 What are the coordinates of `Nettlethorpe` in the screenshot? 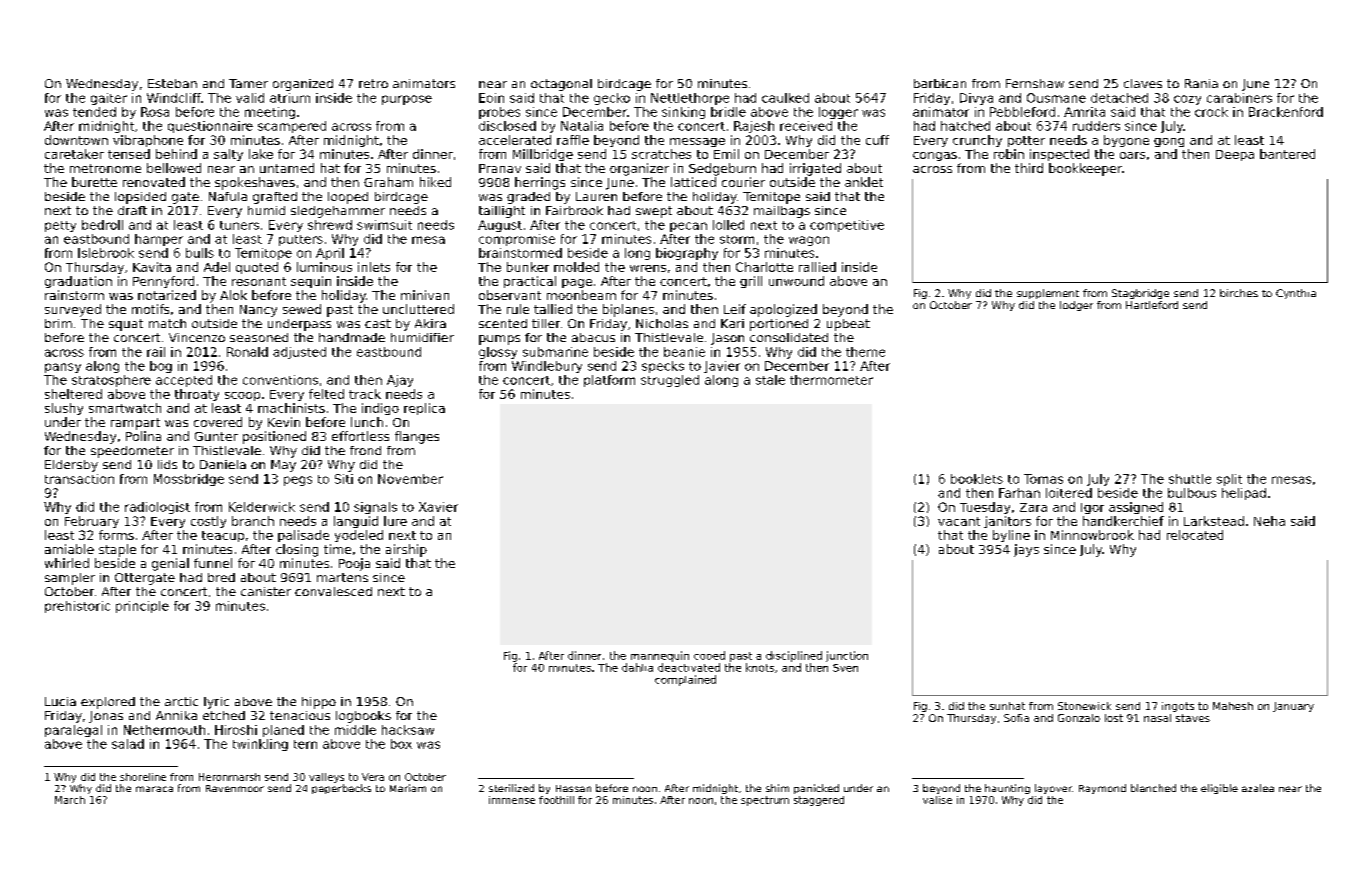 It's located at (690, 99).
